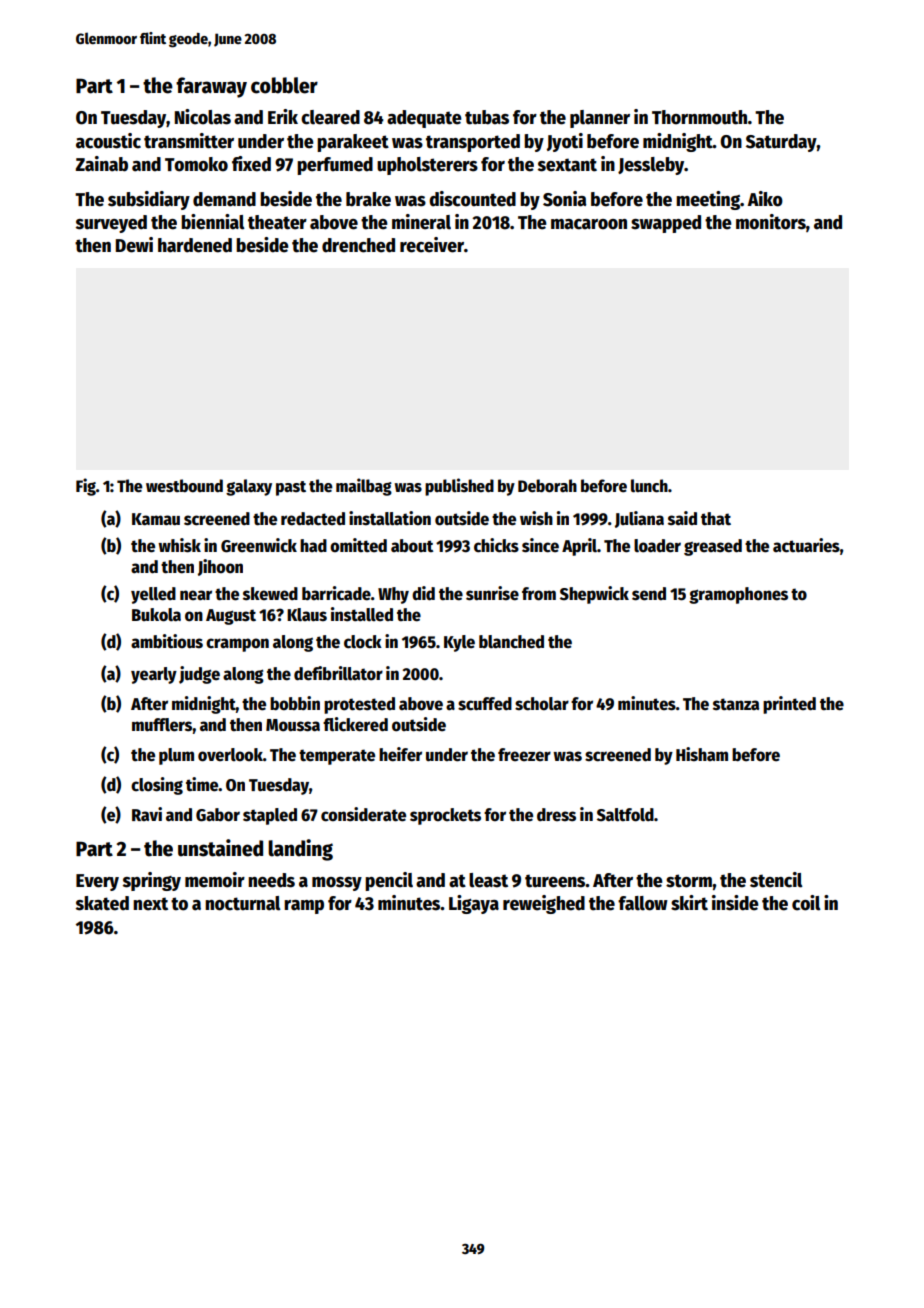 This page has height=1308, width=924. I want to click on Bukola, so click(156, 615).
